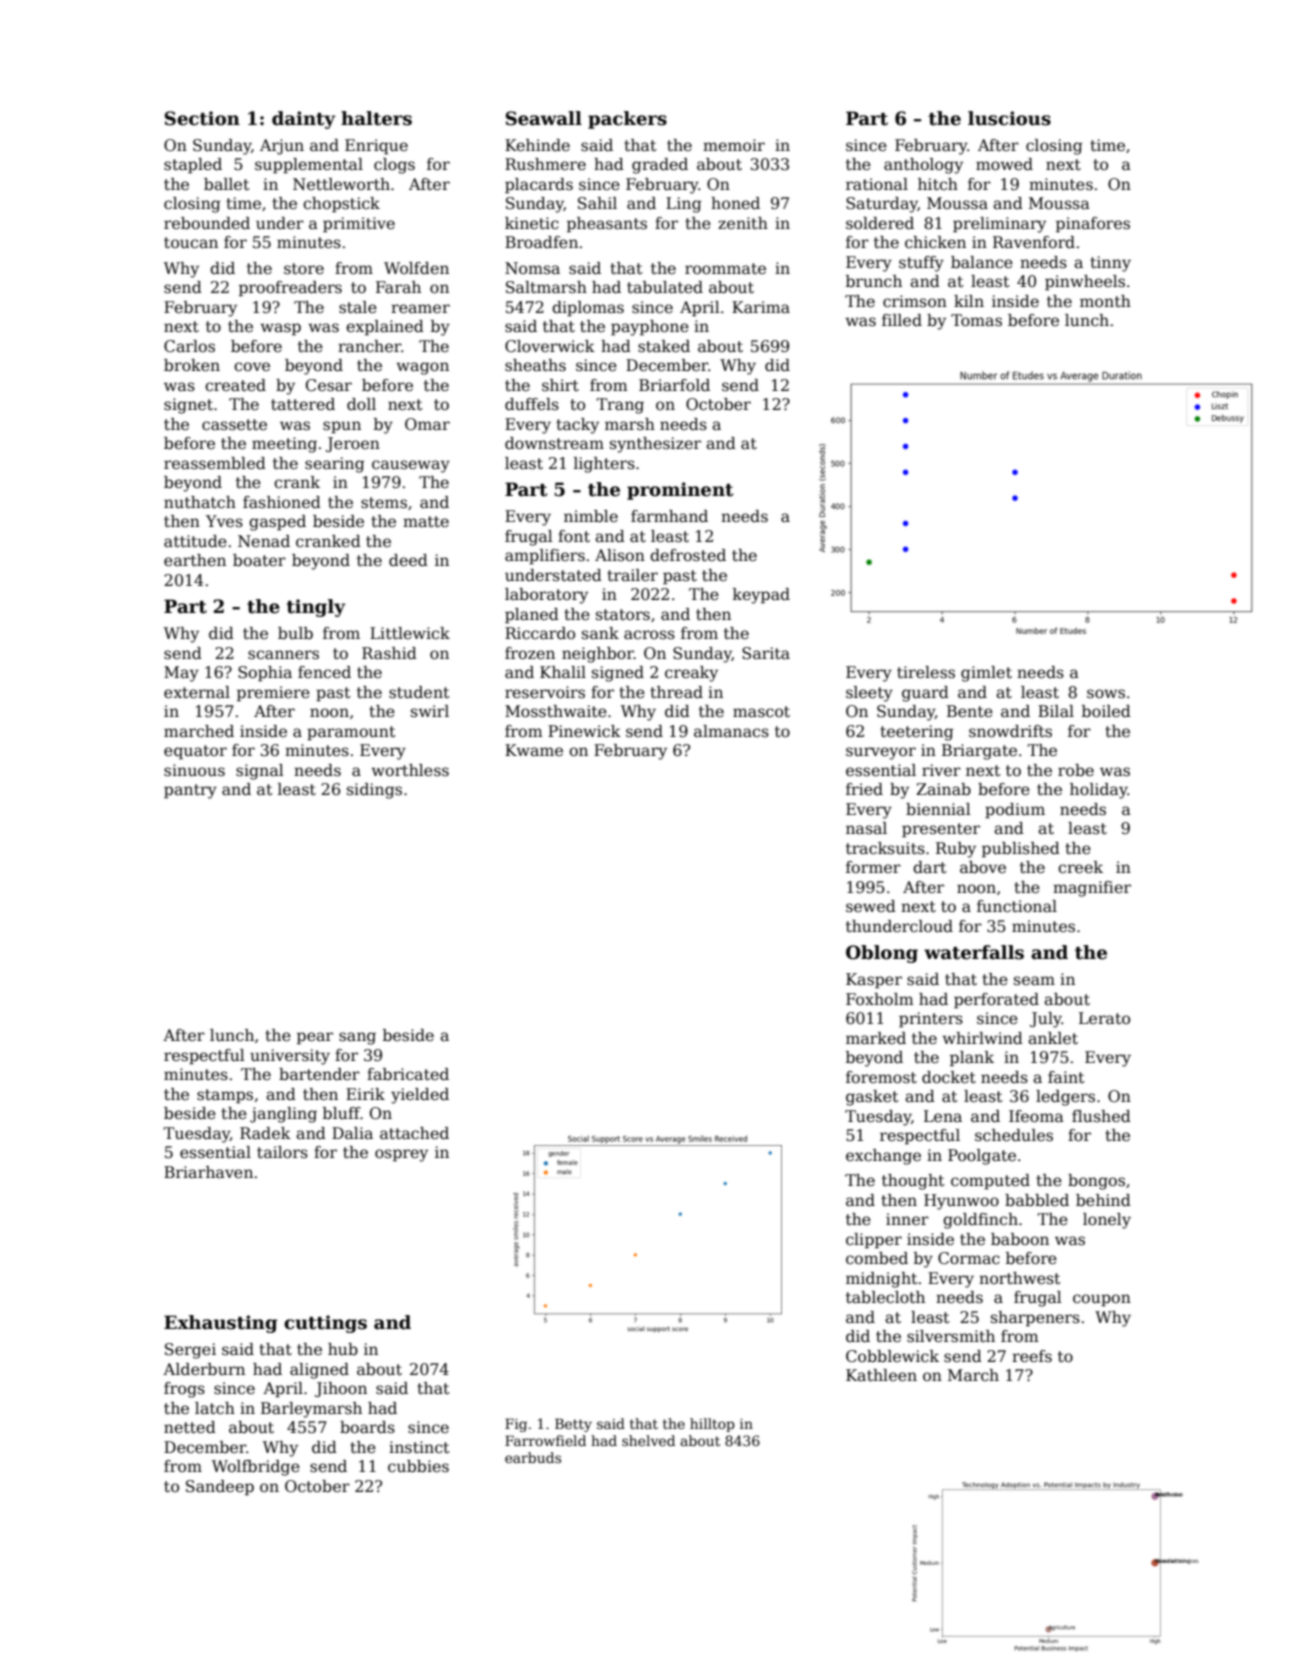 The width and height of the screenshot is (1295, 1675). Describe the element at coordinates (688, 555) in the screenshot. I see `defrosted` at that location.
